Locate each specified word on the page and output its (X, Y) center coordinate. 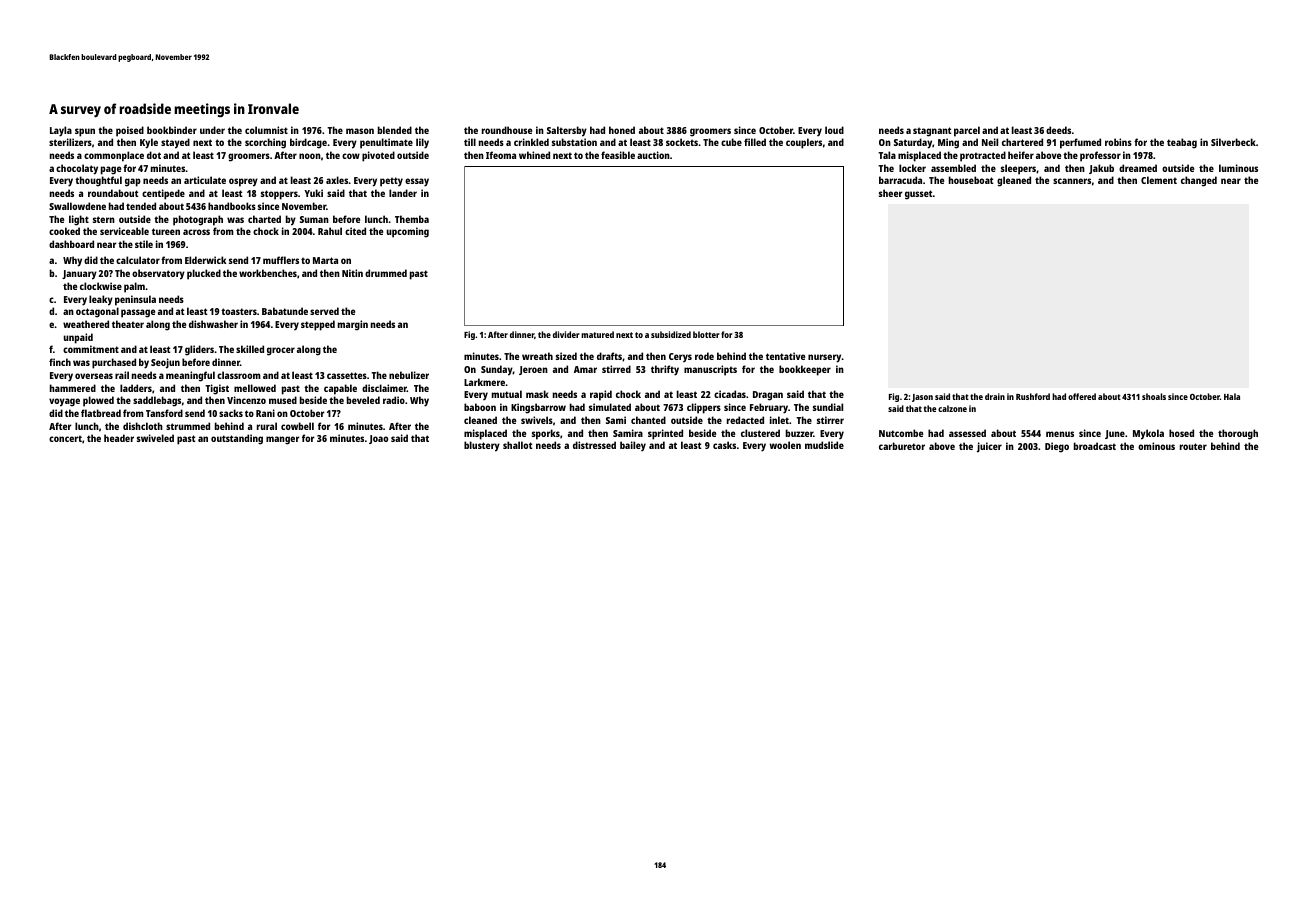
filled (755, 142)
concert (65, 438)
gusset (919, 195)
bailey (633, 446)
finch (60, 362)
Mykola (1148, 434)
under (212, 130)
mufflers (281, 260)
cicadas (730, 394)
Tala (887, 155)
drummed (386, 273)
